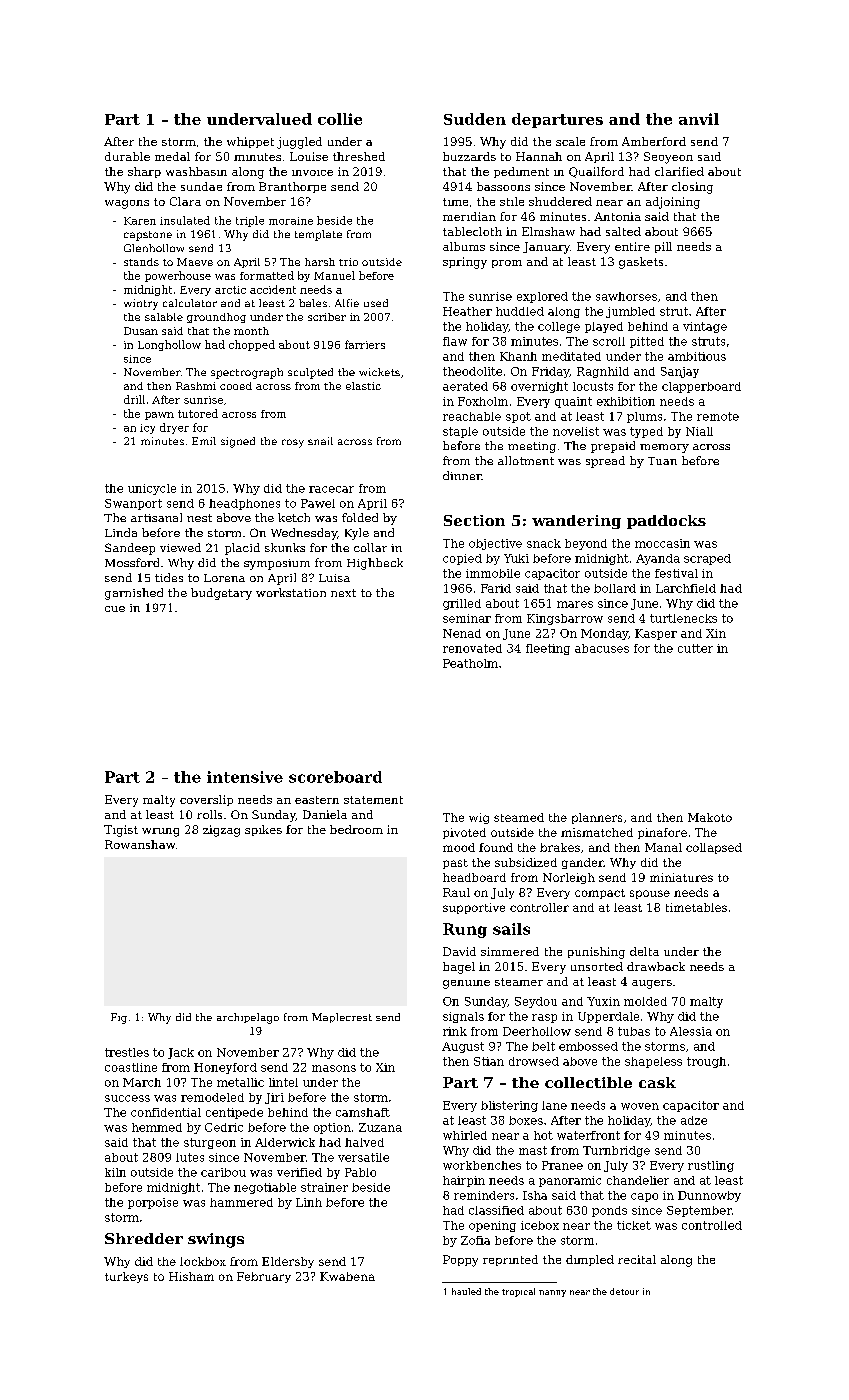 Image resolution: width=849 pixels, height=1400 pixels. What do you see at coordinates (248, 1018) in the screenshot?
I see `archipelago` at bounding box center [248, 1018].
